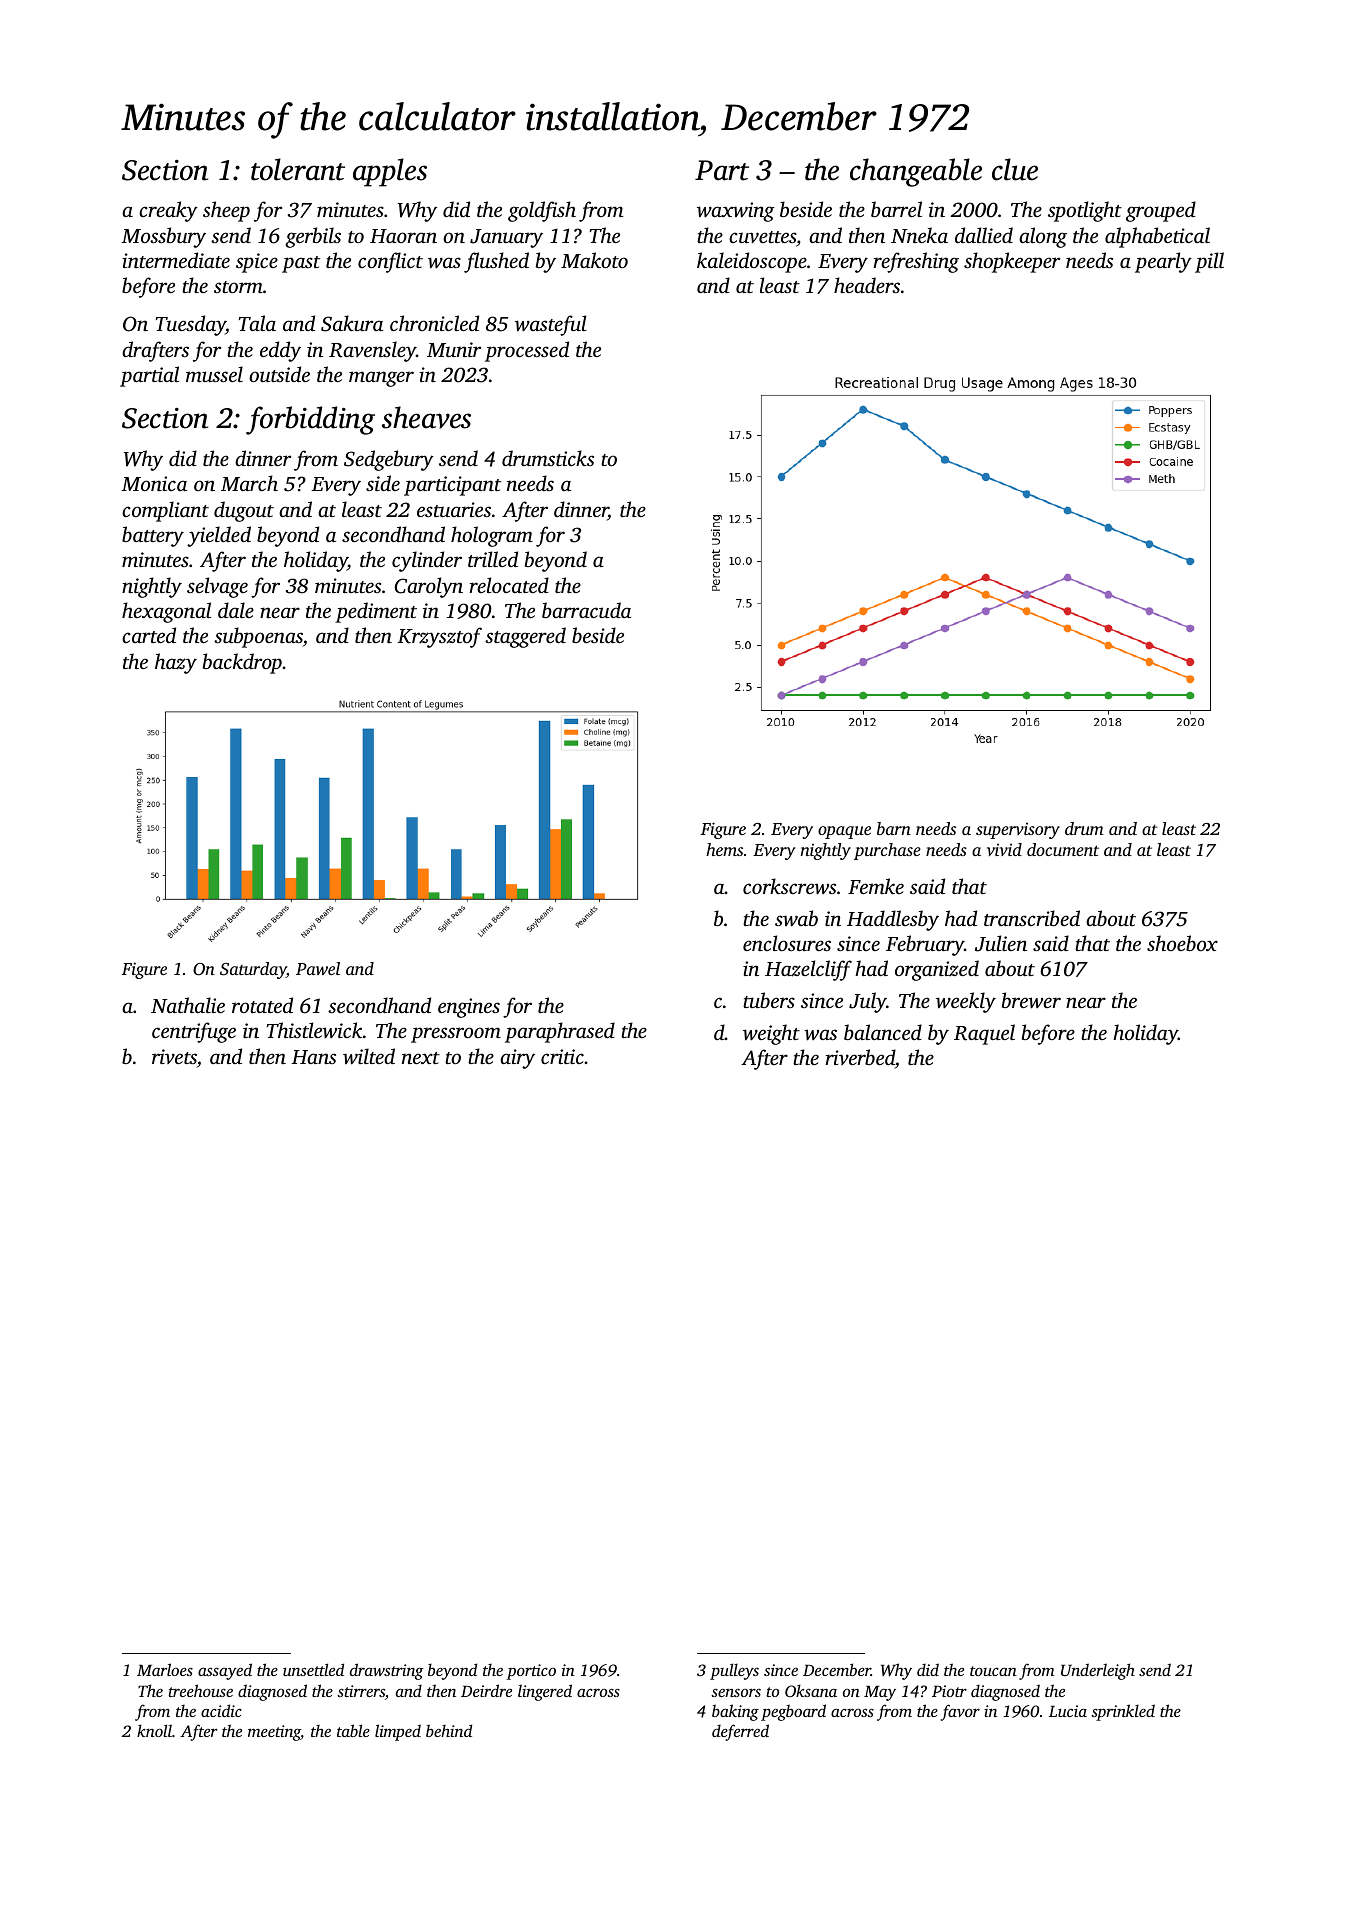 The width and height of the page is (1347, 1905). Describe the element at coordinates (387, 1671) in the page. I see `drawstring` at that location.
